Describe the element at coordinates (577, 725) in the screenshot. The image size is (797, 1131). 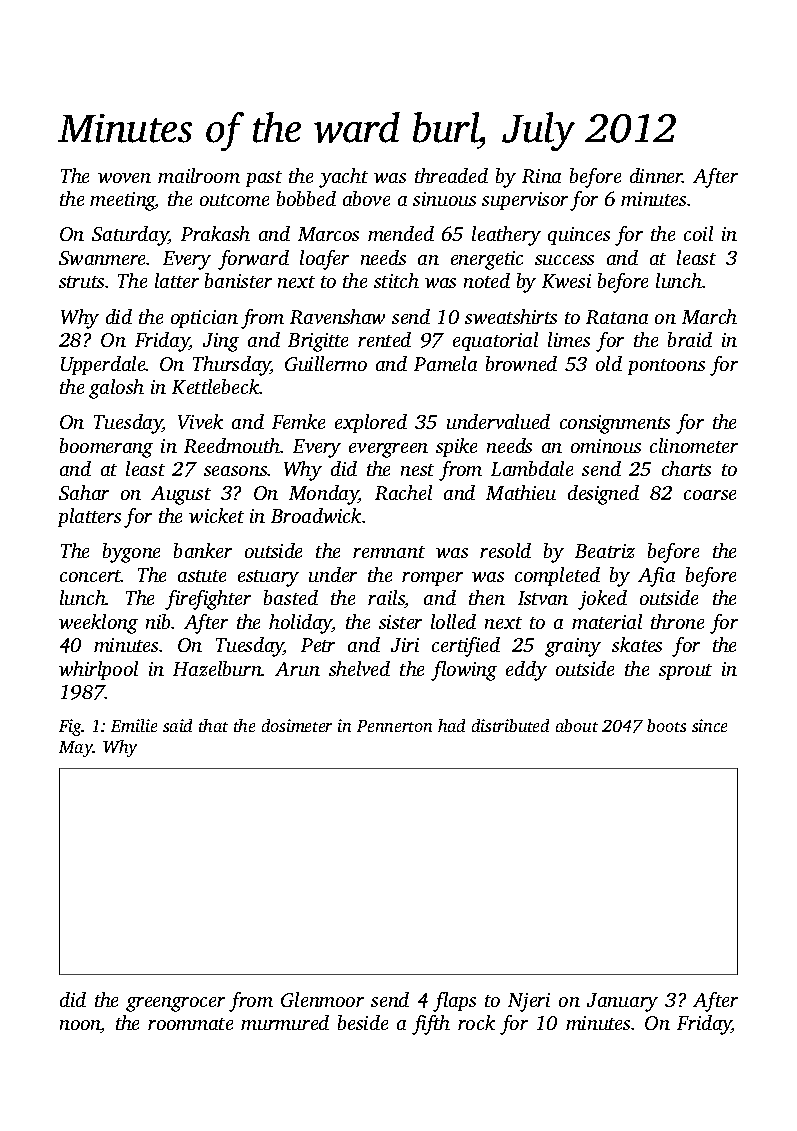
I see `about` at that location.
